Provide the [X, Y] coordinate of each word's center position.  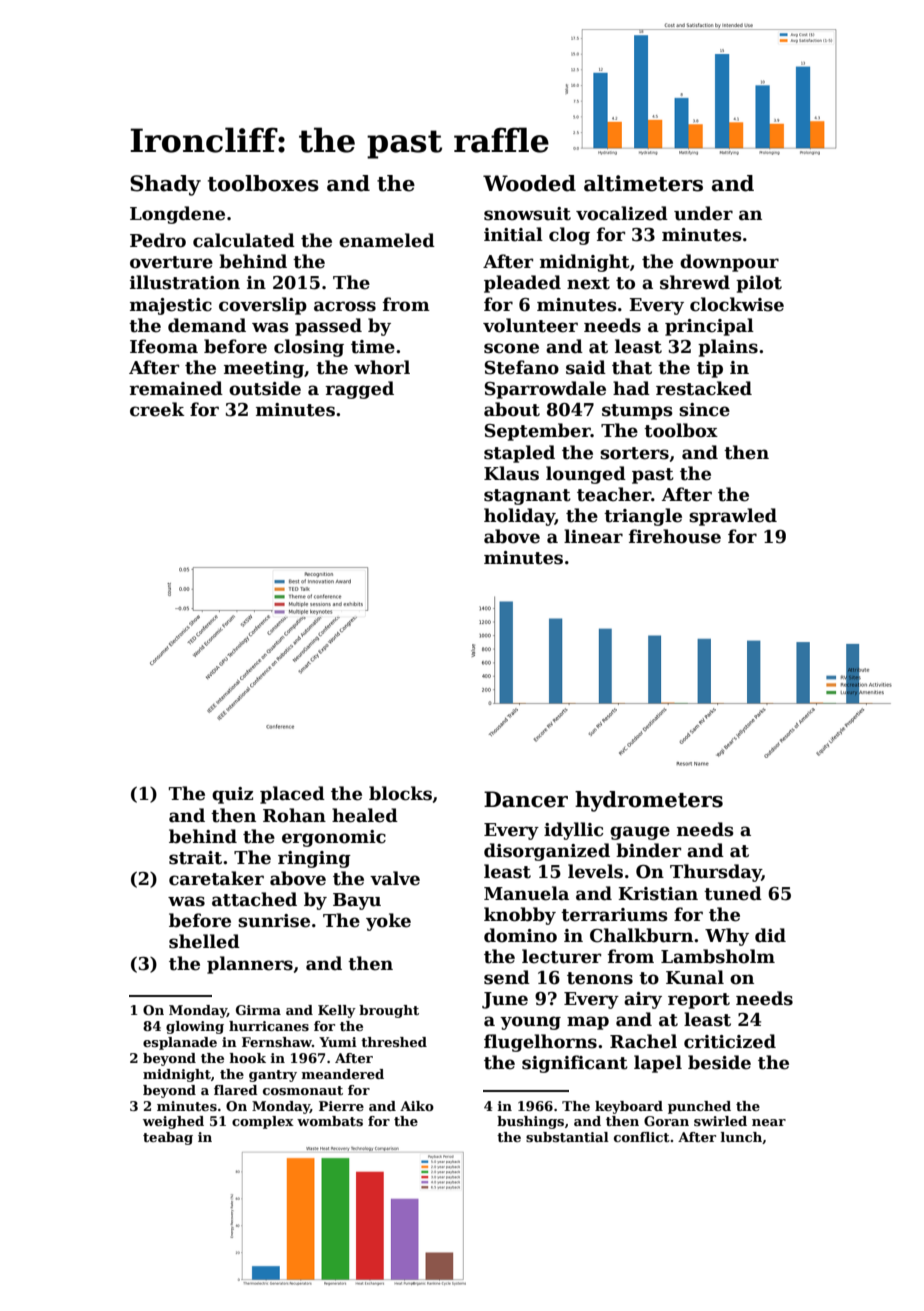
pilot [759, 284]
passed [328, 327]
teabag [168, 1138]
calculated [244, 240]
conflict [642, 1137]
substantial [567, 1137]
